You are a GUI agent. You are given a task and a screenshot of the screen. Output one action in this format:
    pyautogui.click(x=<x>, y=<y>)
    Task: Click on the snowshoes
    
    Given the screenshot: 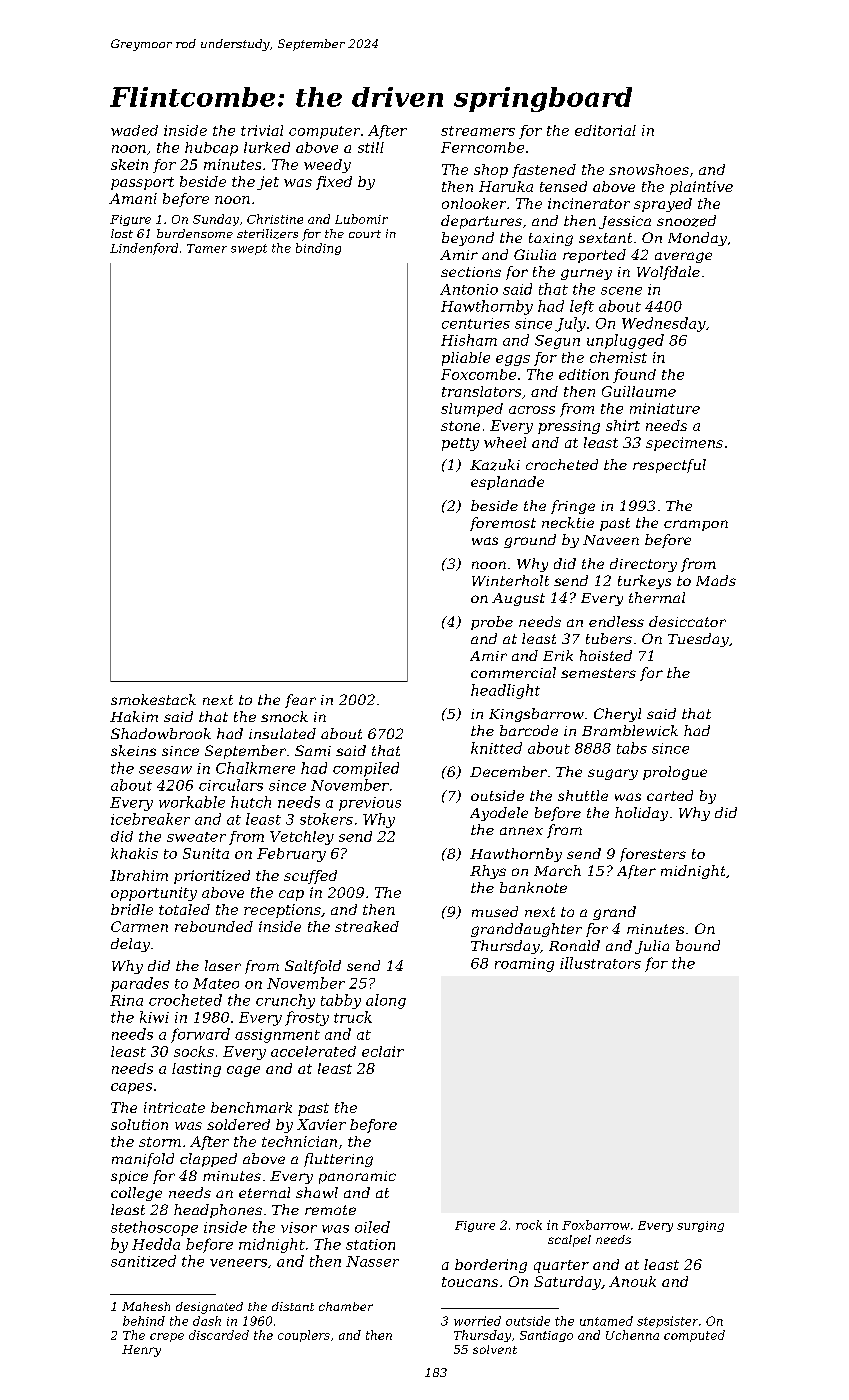 What is the action you would take?
    pyautogui.click(x=649, y=169)
